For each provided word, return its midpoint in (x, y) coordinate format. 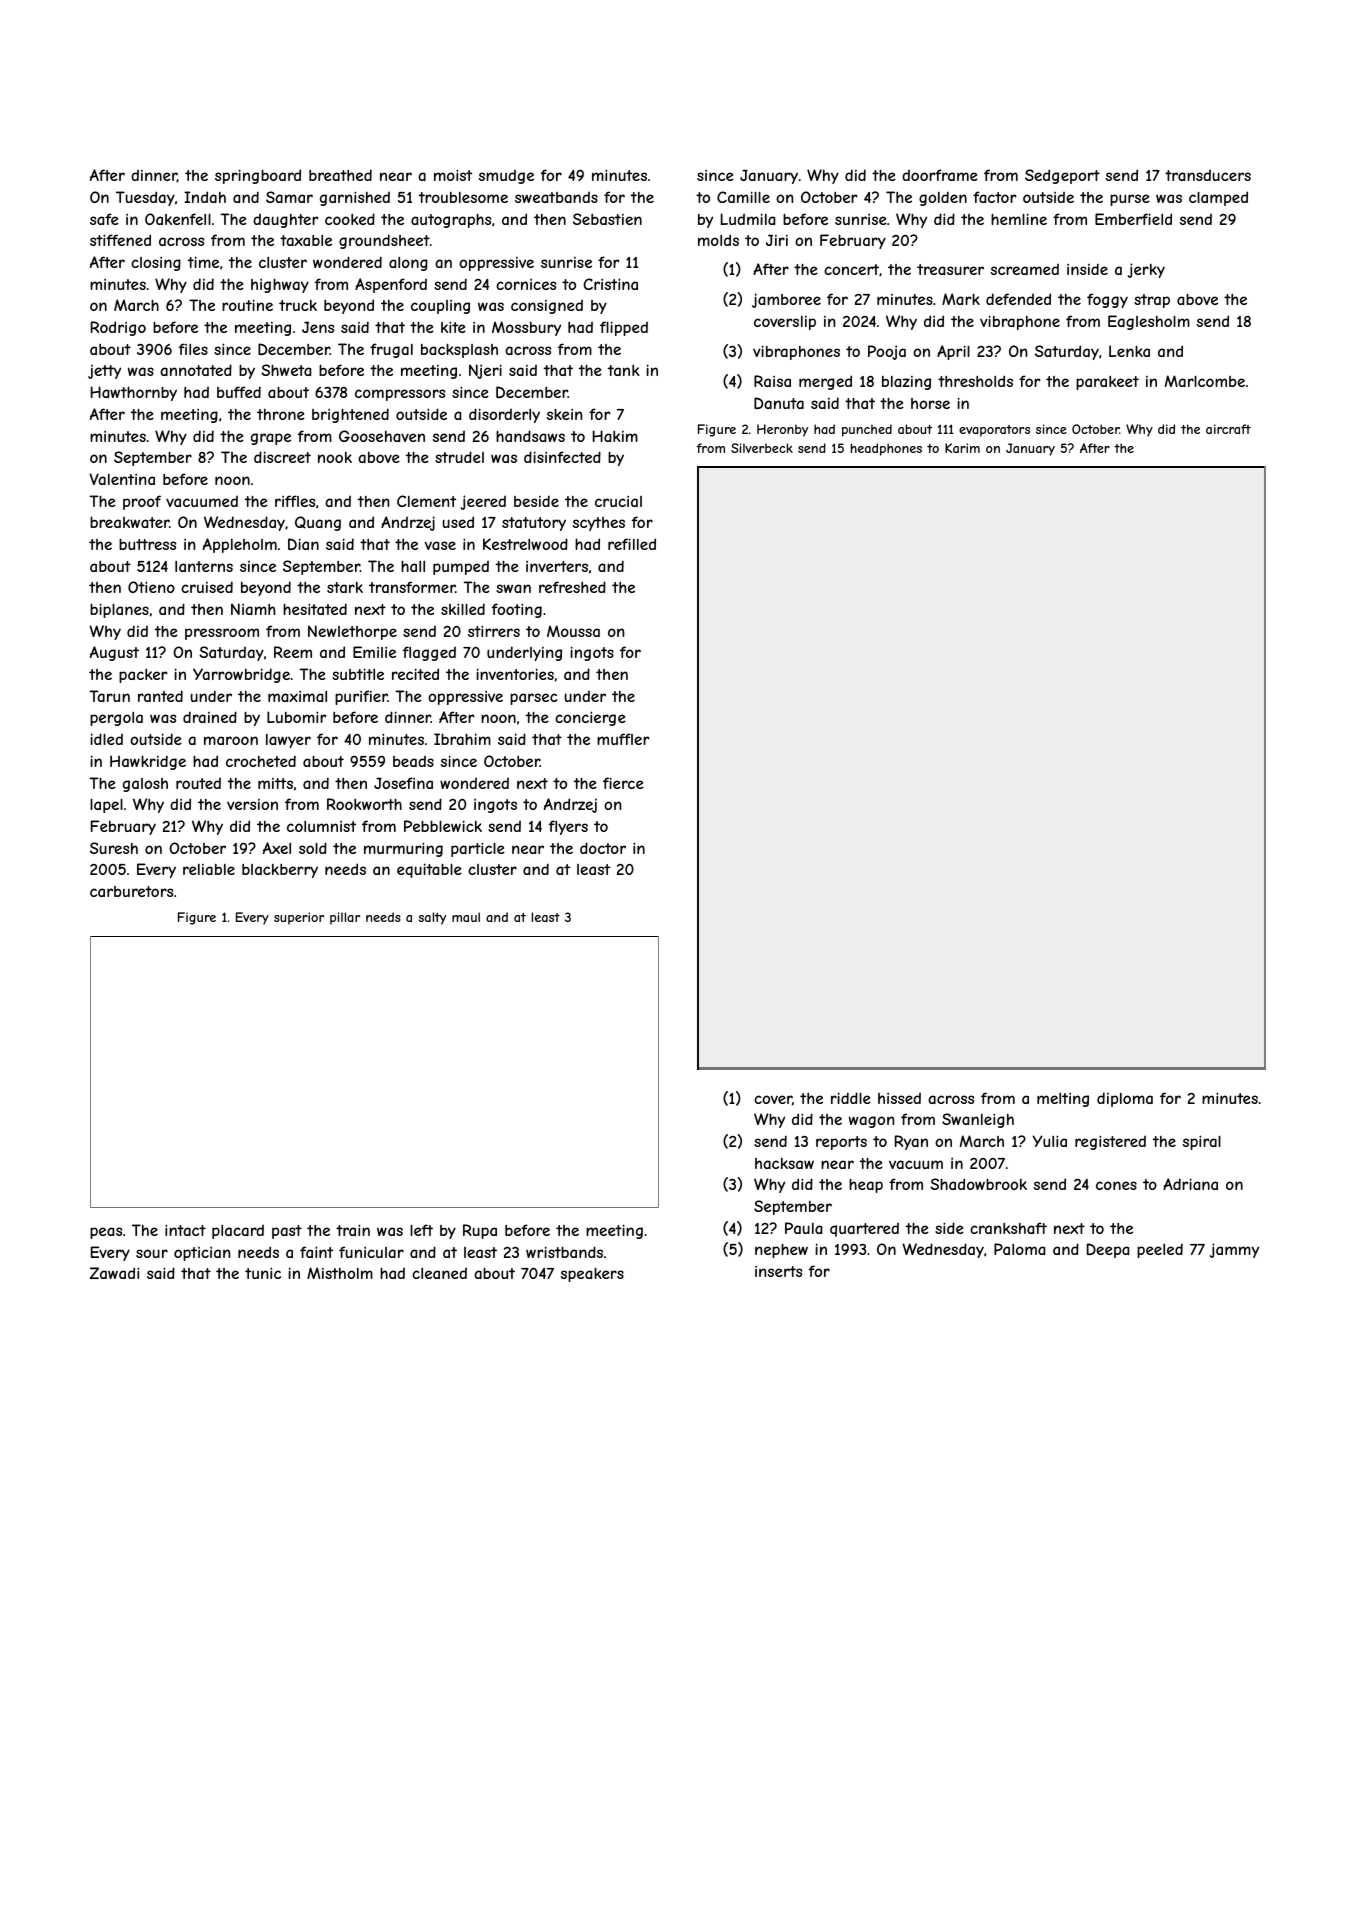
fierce (623, 783)
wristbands (564, 1252)
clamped (1218, 198)
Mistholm (340, 1273)
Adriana (1190, 1184)
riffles (295, 501)
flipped (624, 328)
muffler (623, 739)
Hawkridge (148, 762)
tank (624, 370)
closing (156, 264)
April (953, 352)
